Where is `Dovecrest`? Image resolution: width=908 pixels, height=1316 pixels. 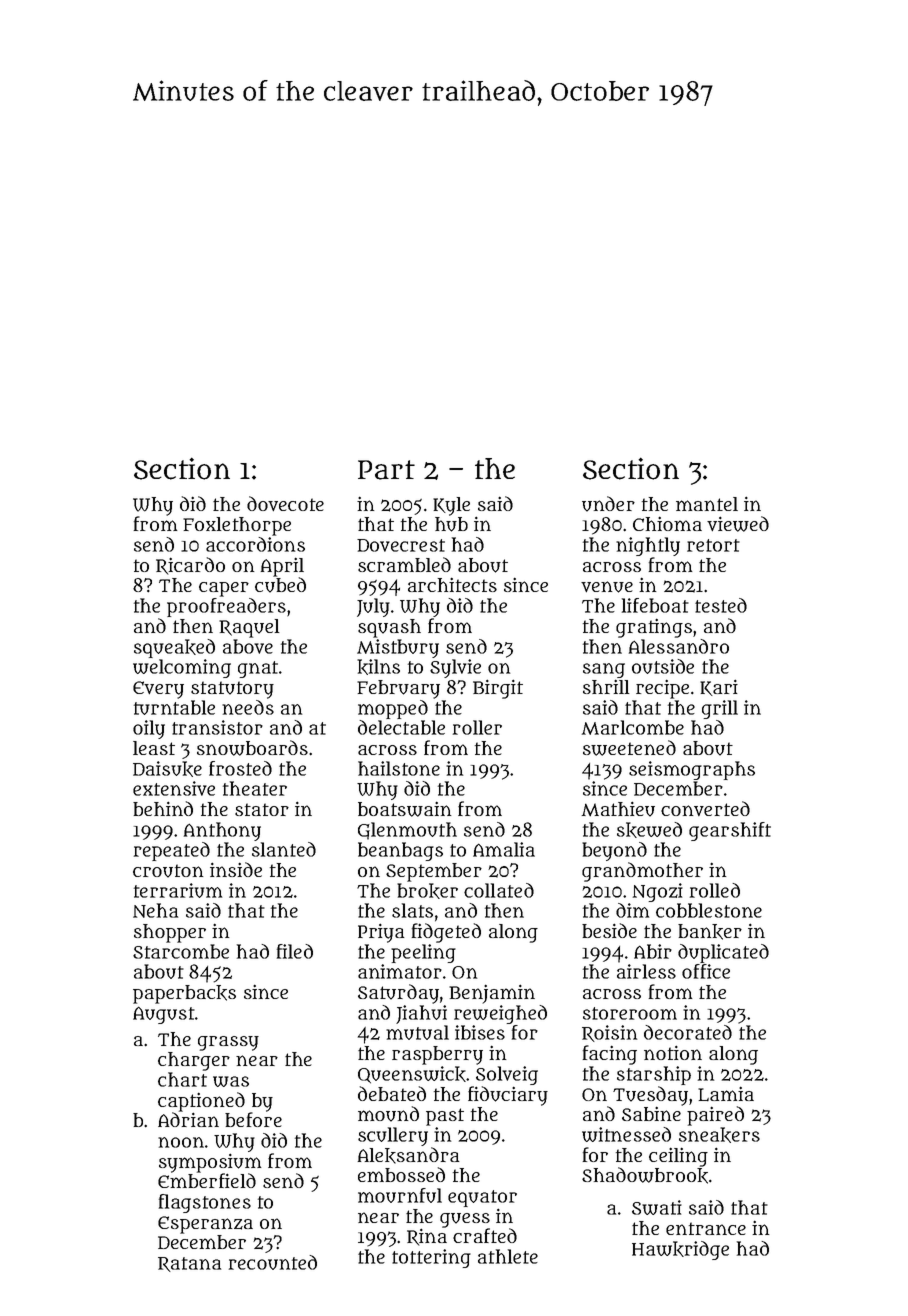 Dovecrest is located at coordinates (401, 545).
